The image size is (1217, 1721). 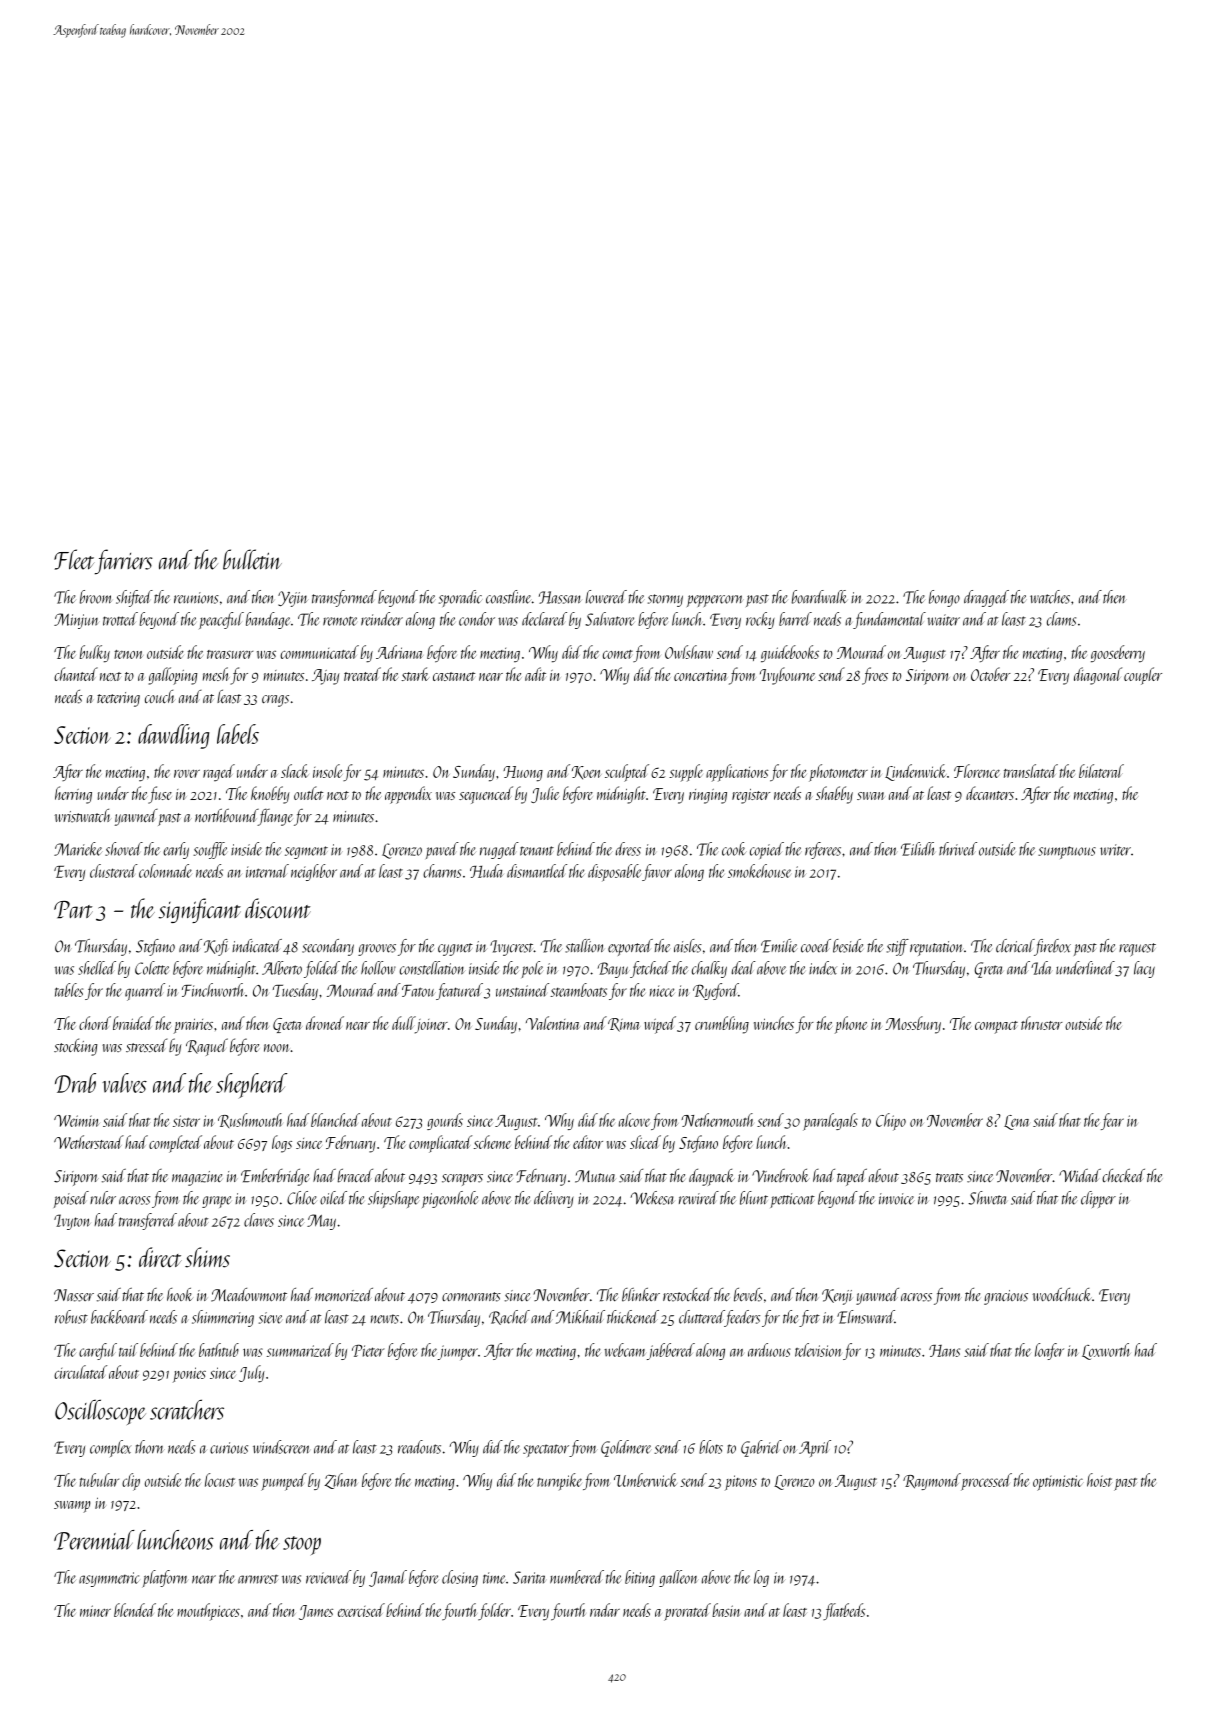 What do you see at coordinates (838, 773) in the screenshot?
I see `photometer` at bounding box center [838, 773].
